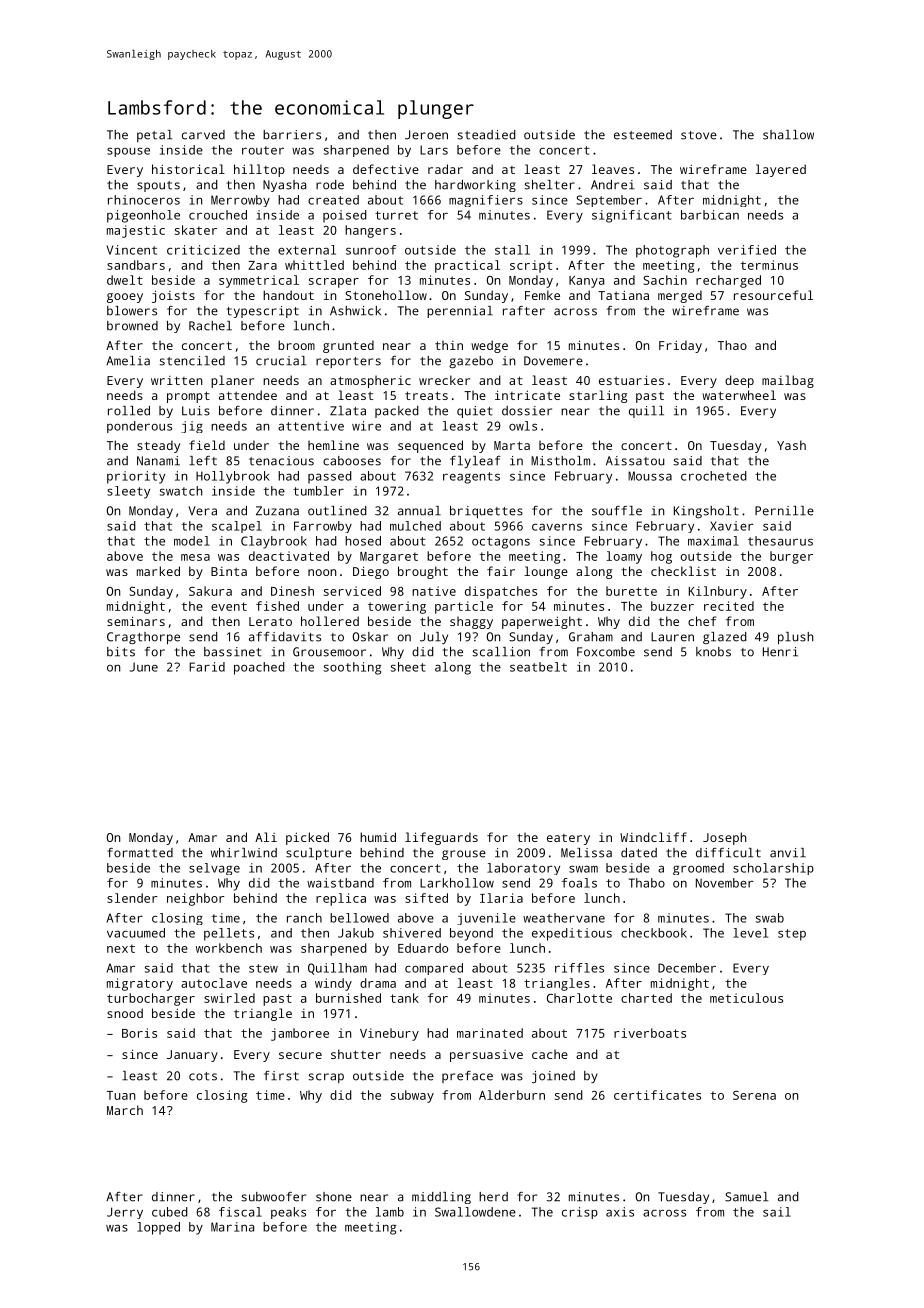  I want to click on carved, so click(203, 135).
